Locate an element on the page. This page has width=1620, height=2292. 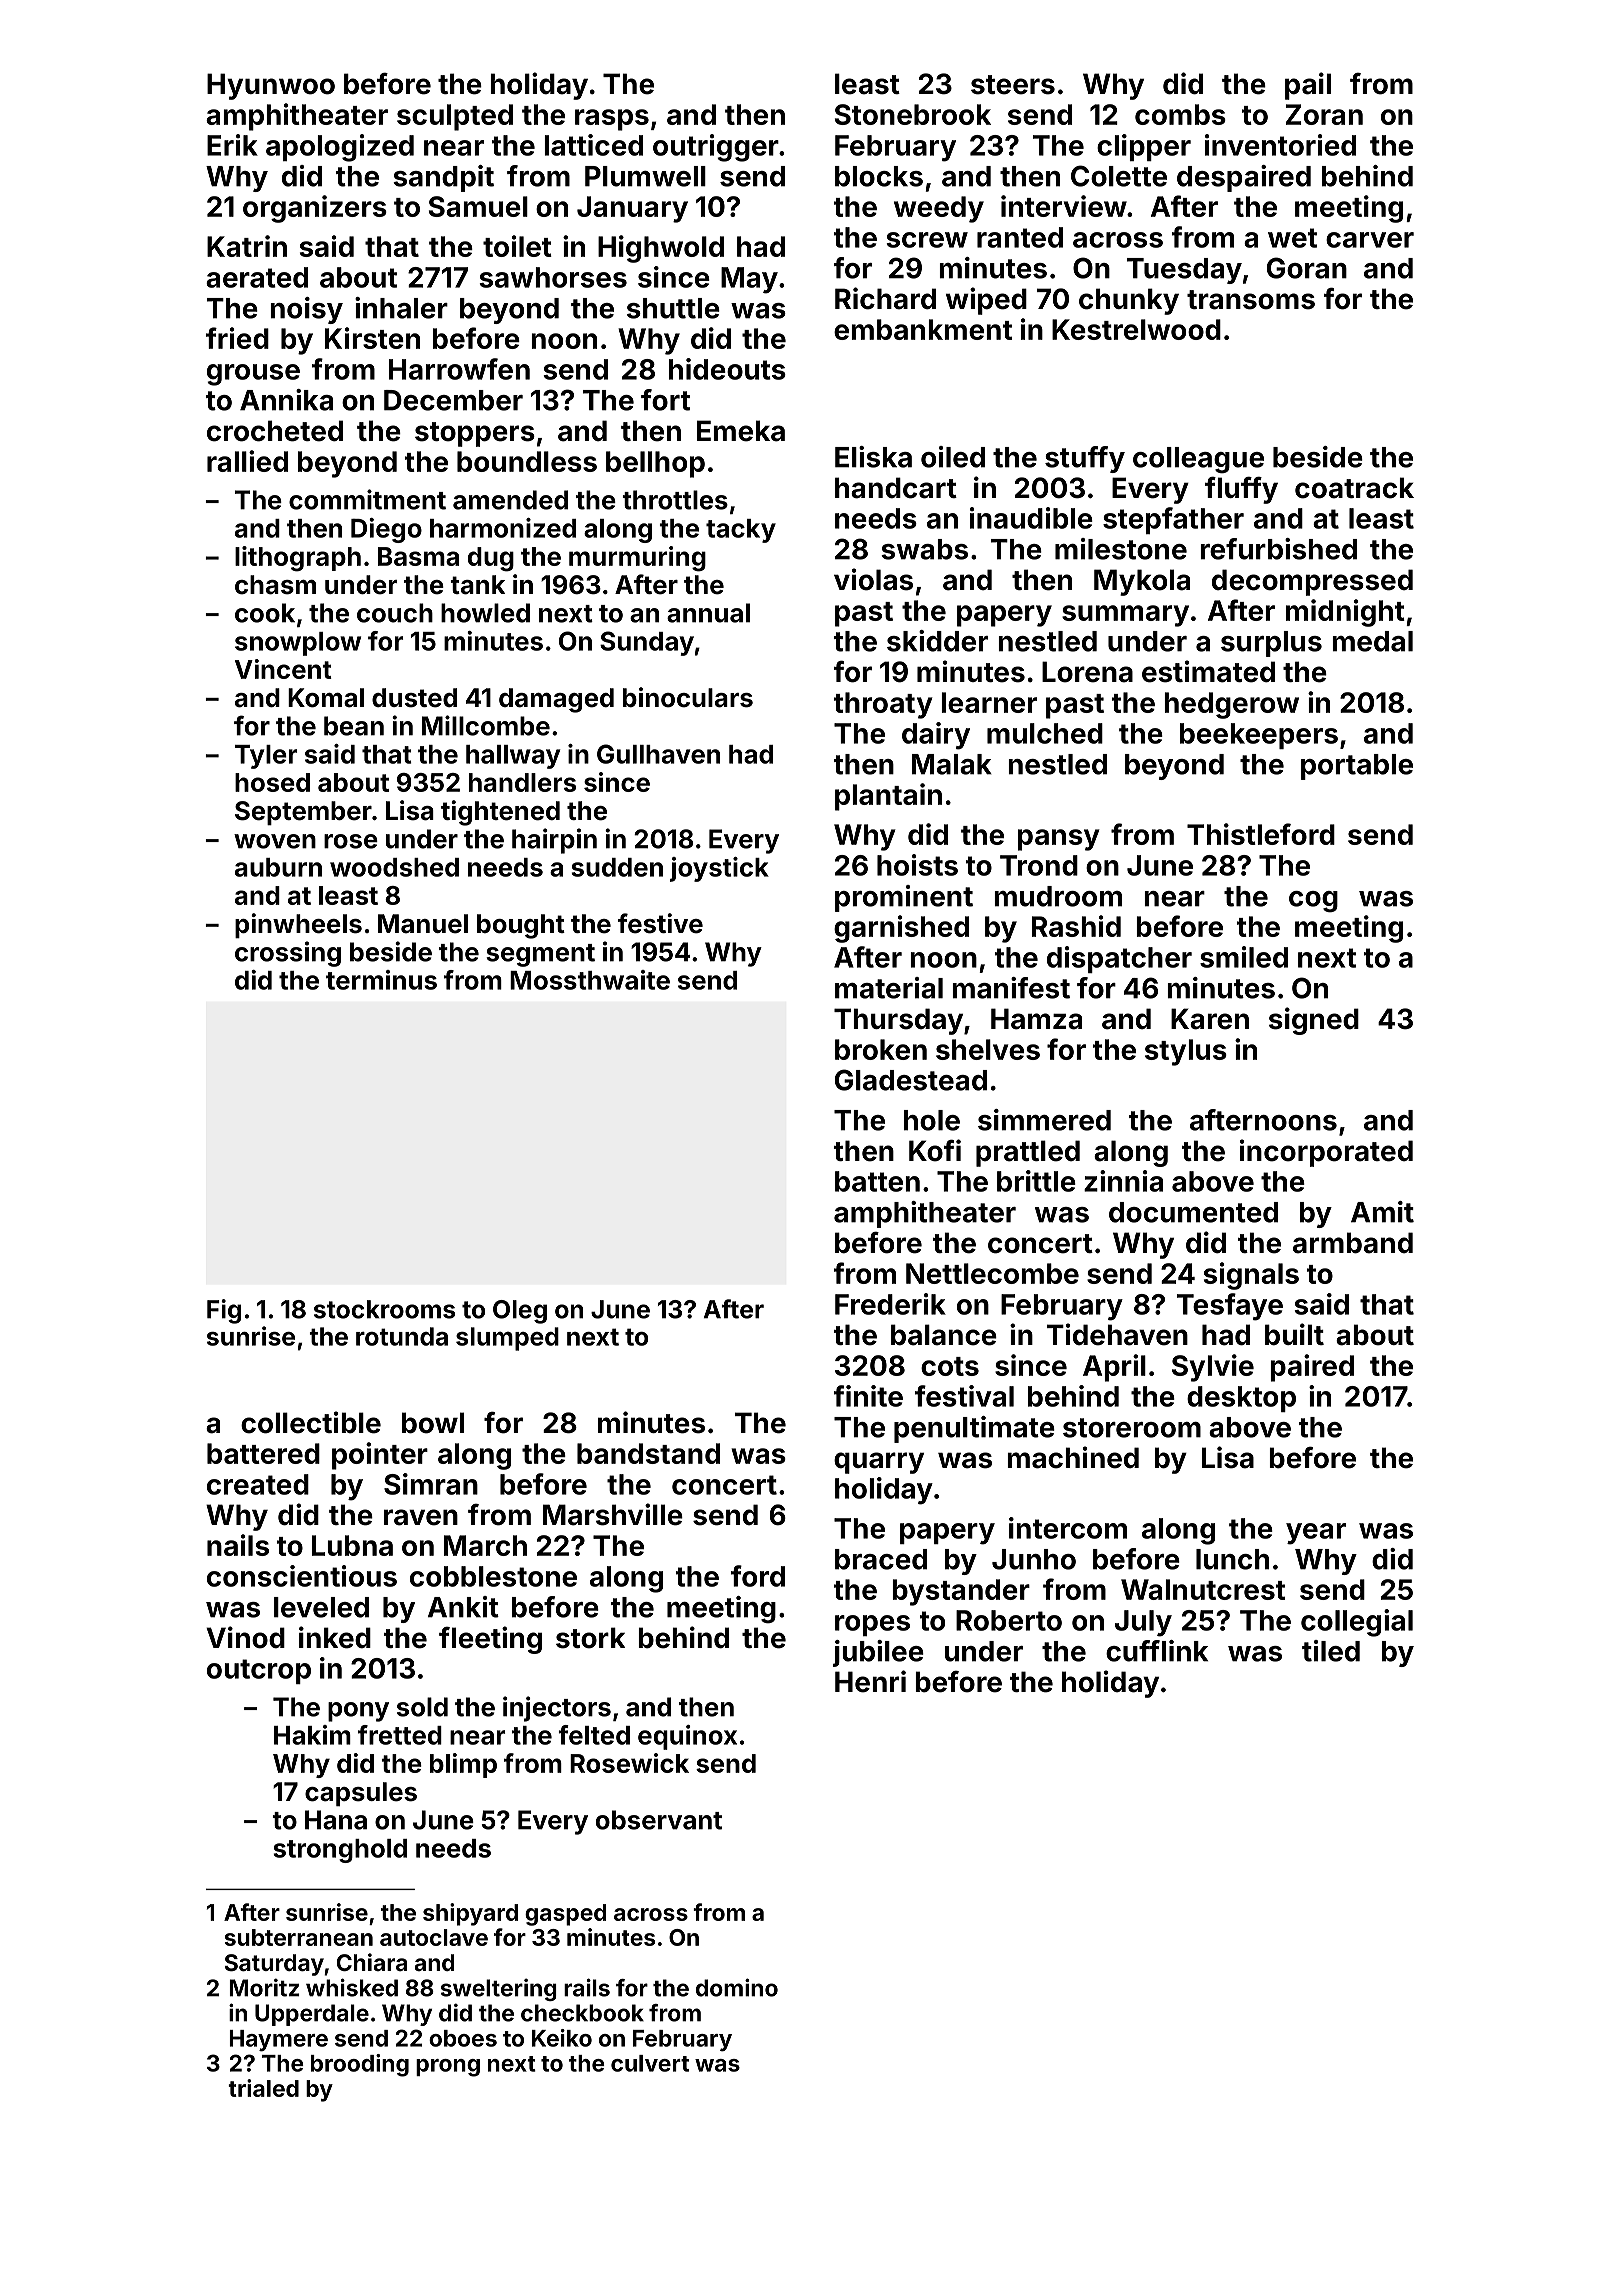
portable is located at coordinates (1357, 767).
